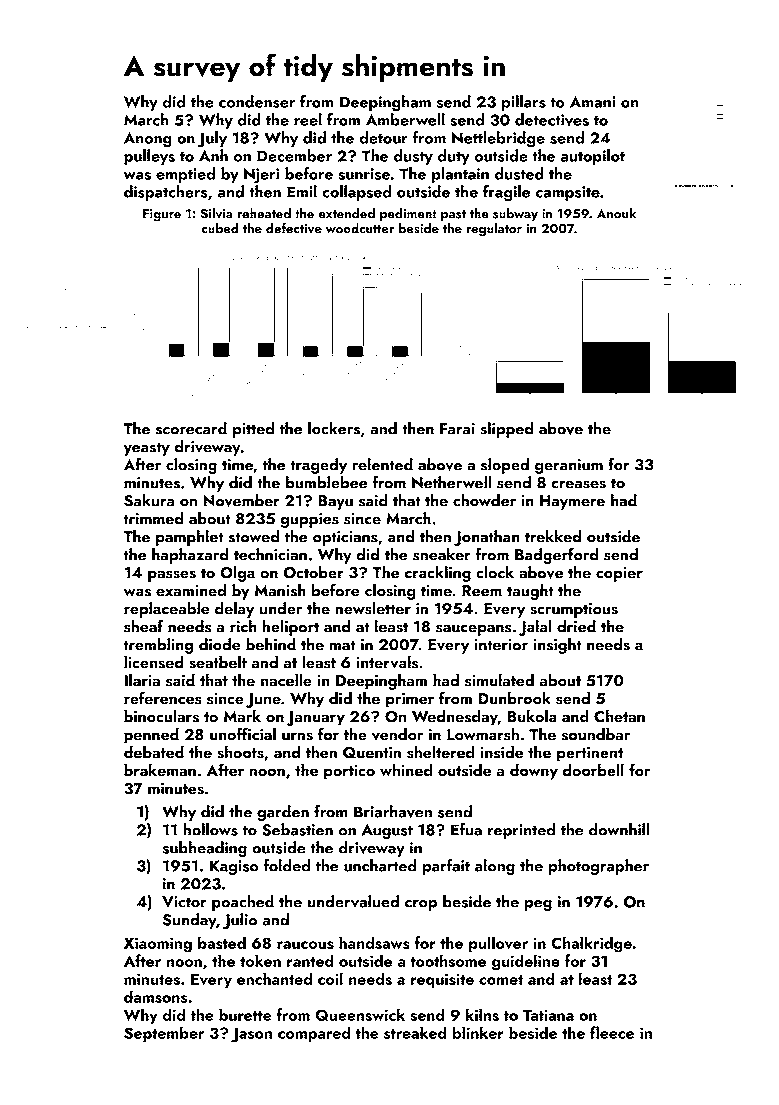  Describe the element at coordinates (572, 502) in the page. I see `Haymere` at that location.
